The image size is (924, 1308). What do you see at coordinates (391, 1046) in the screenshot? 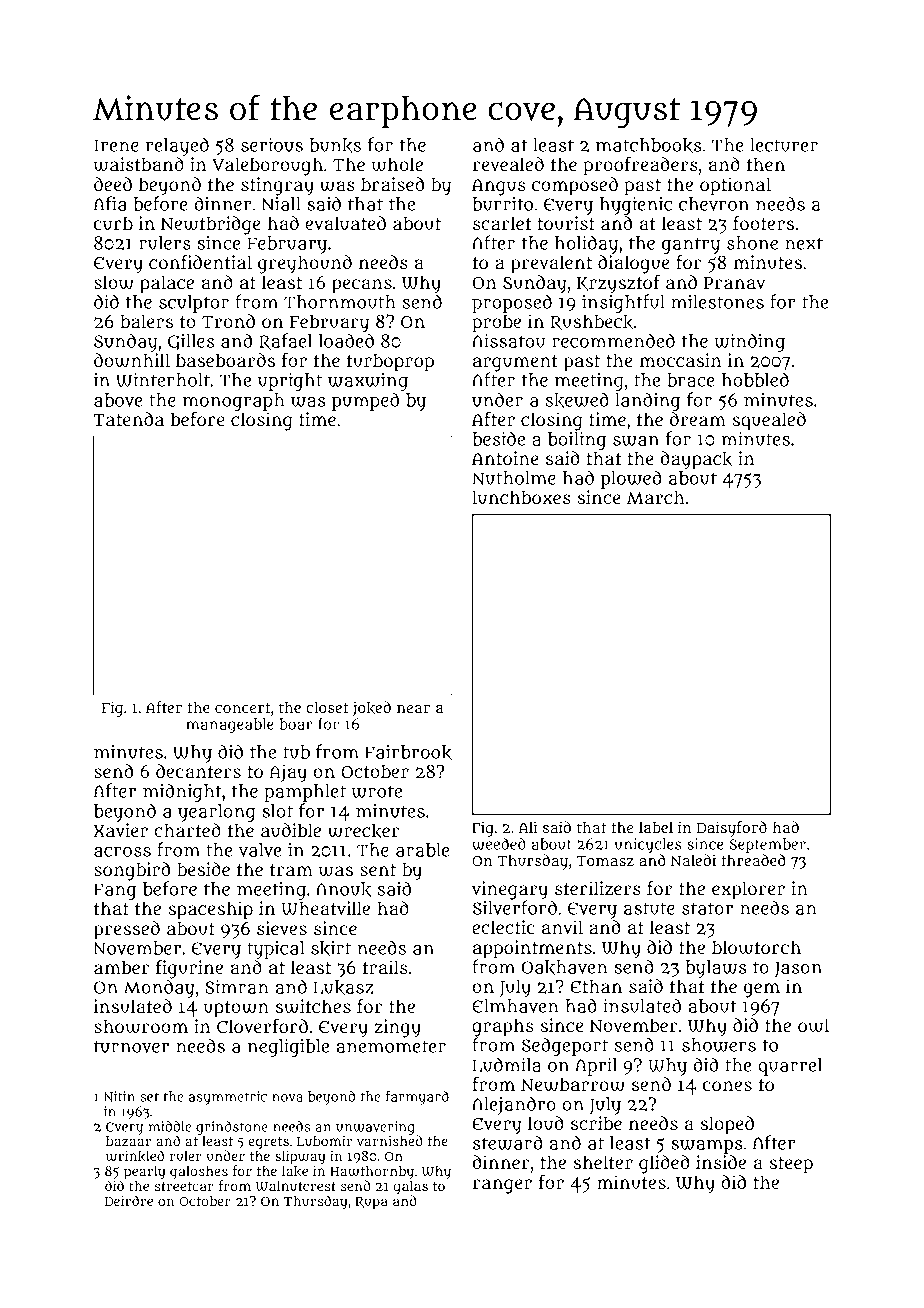
I see `anemometer` at bounding box center [391, 1046].
